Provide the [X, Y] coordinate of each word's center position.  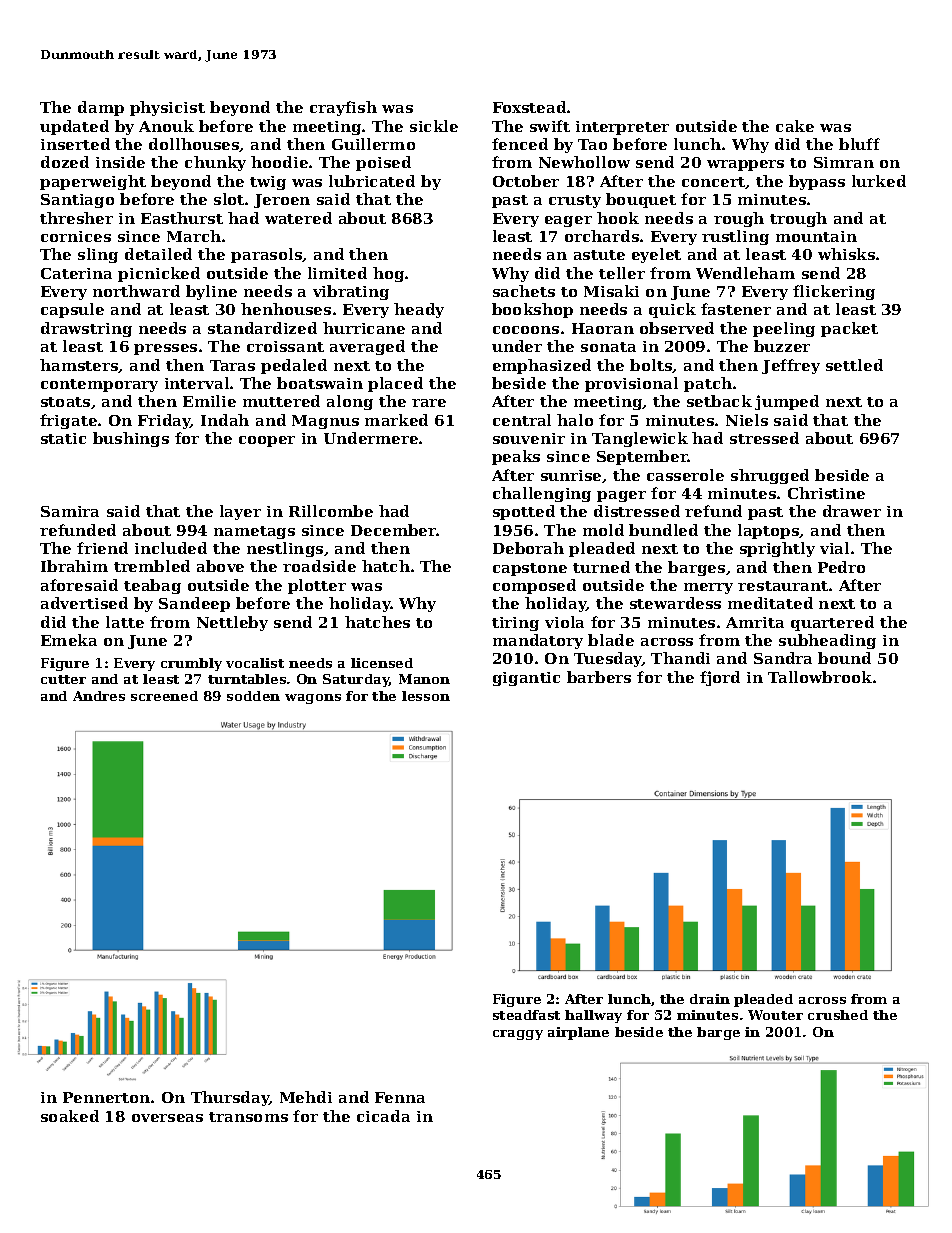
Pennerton [106, 1097]
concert [714, 183]
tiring [515, 624]
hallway [593, 1016]
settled [854, 365]
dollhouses [194, 145]
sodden [253, 696]
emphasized [542, 366]
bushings [131, 439]
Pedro [841, 567]
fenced [520, 144]
